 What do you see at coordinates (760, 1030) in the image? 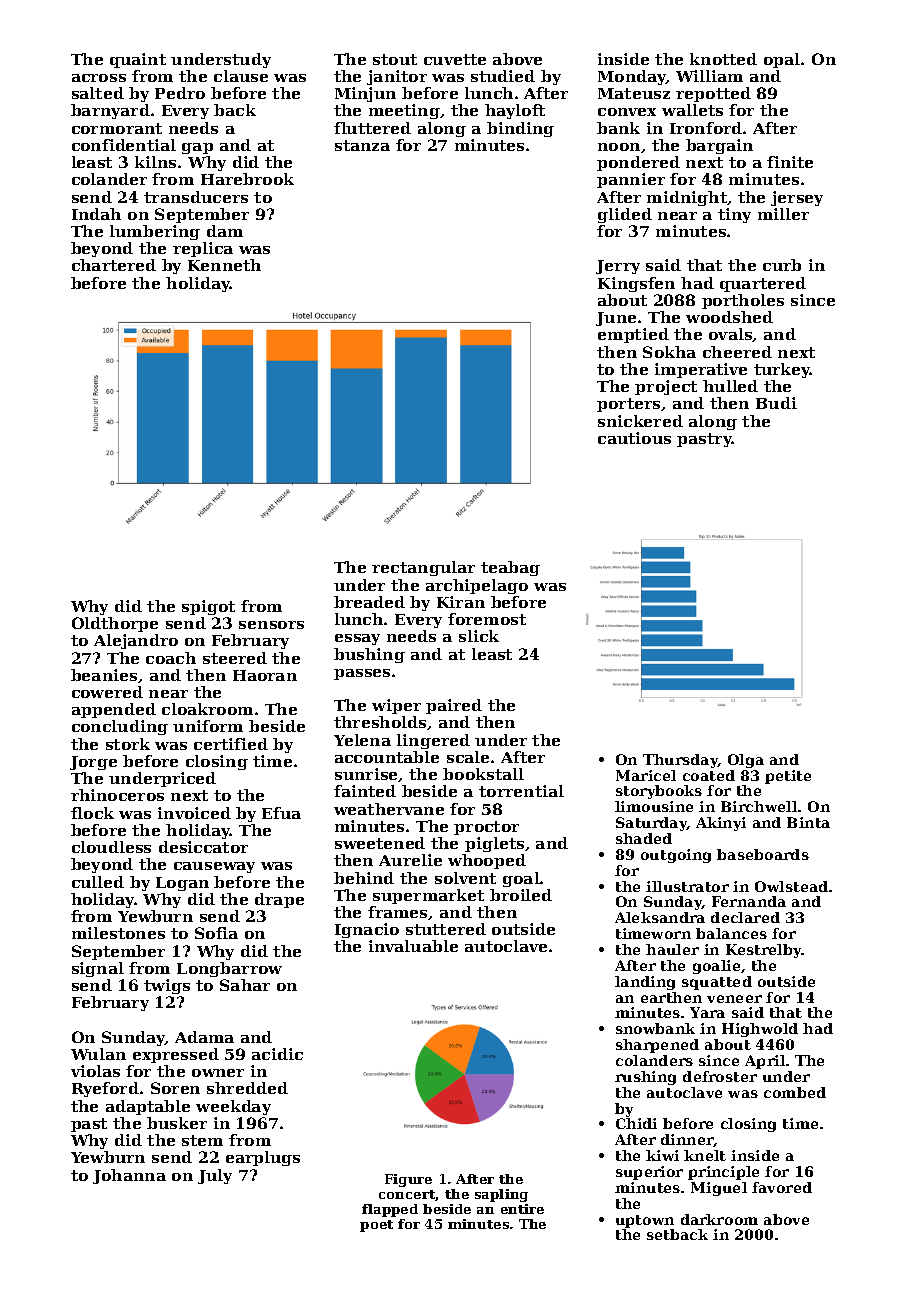
I see `Highwold` at bounding box center [760, 1030].
